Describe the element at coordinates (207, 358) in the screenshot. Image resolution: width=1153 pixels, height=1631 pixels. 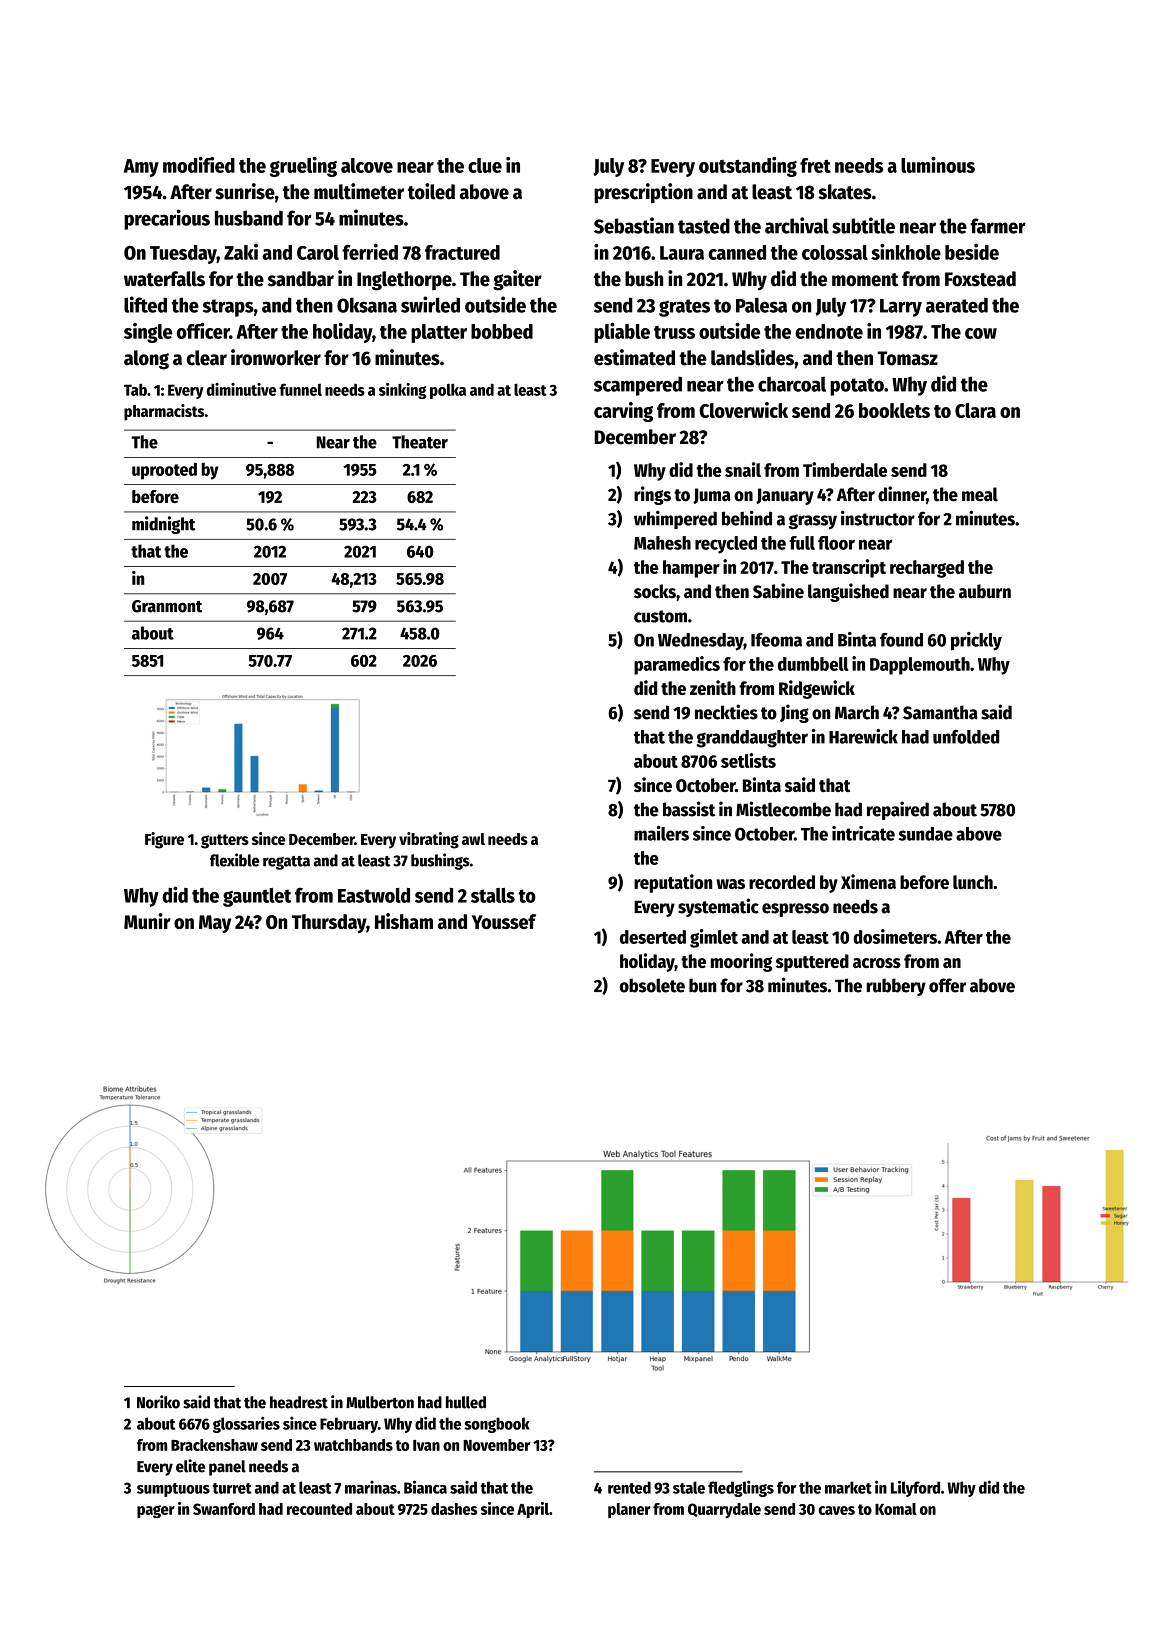
I see `clear` at that location.
